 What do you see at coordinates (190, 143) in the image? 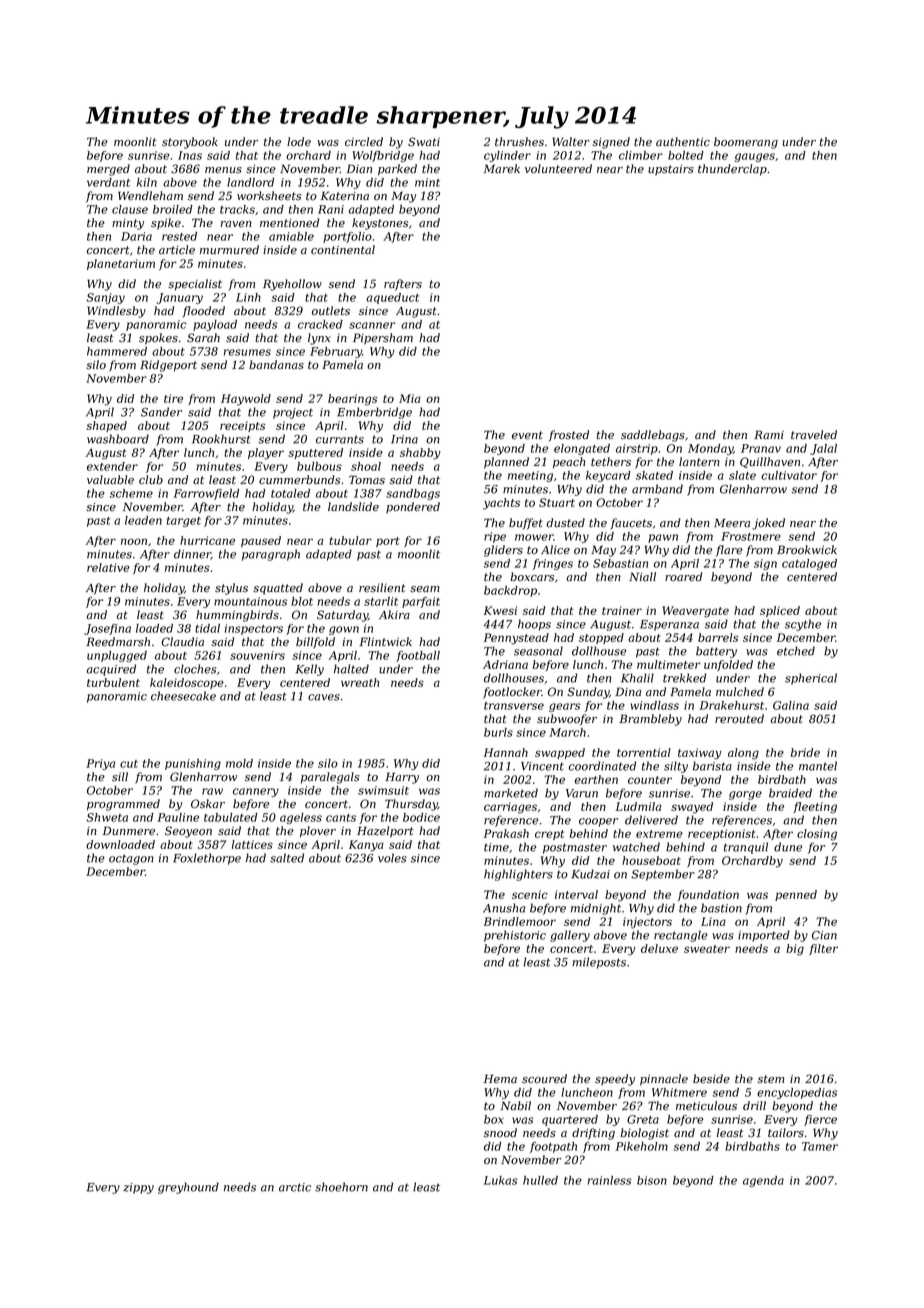
I see `storybook` at bounding box center [190, 143].
